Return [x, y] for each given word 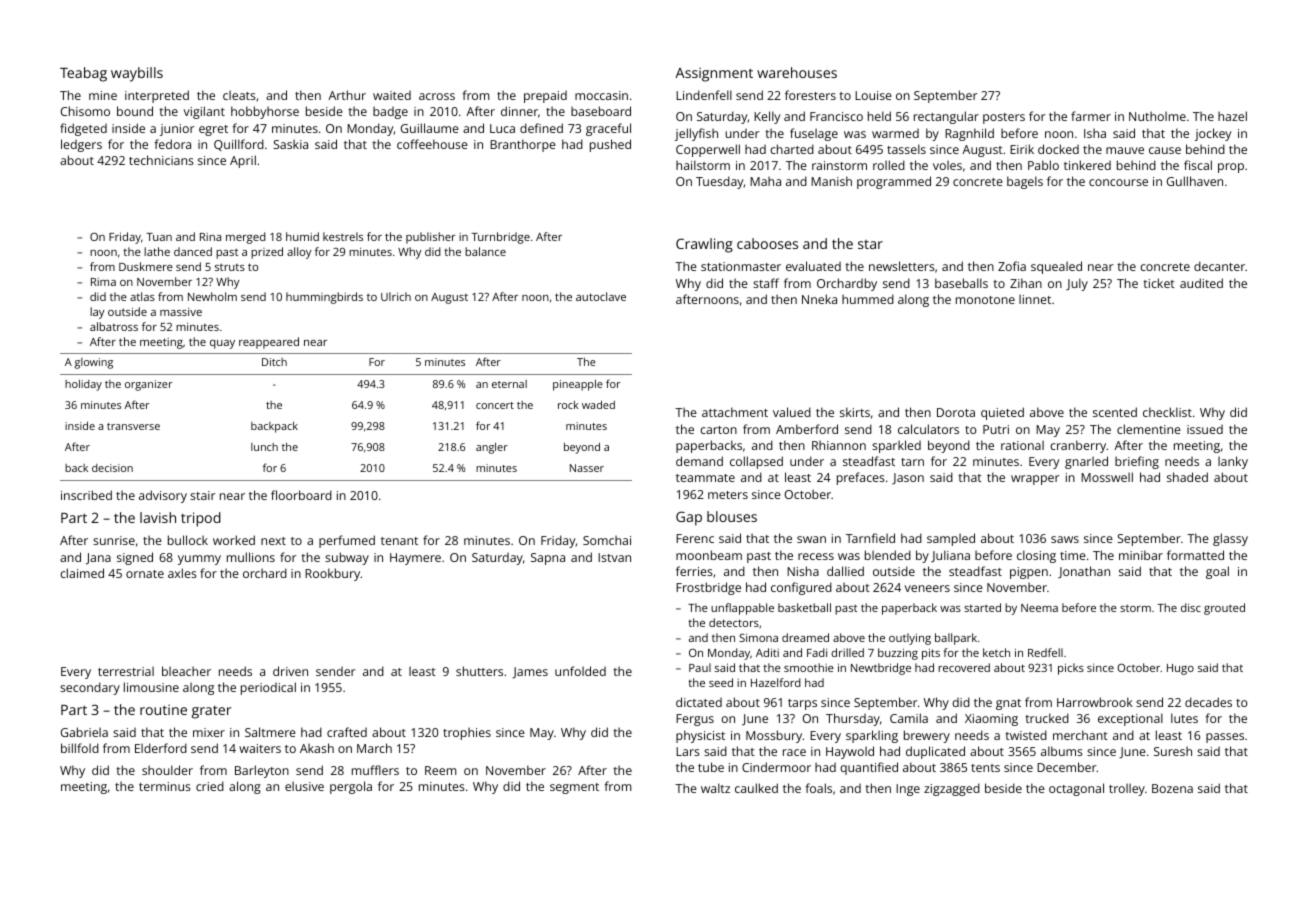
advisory [163, 496]
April [243, 161]
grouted [1224, 609]
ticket [1159, 283]
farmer [1091, 116]
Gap [689, 518]
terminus [165, 786]
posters [1004, 118]
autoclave [601, 296]
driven [290, 671]
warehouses [797, 72]
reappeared [269, 343]
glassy [1230, 539]
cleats [239, 95]
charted [792, 149]
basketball [804, 607]
